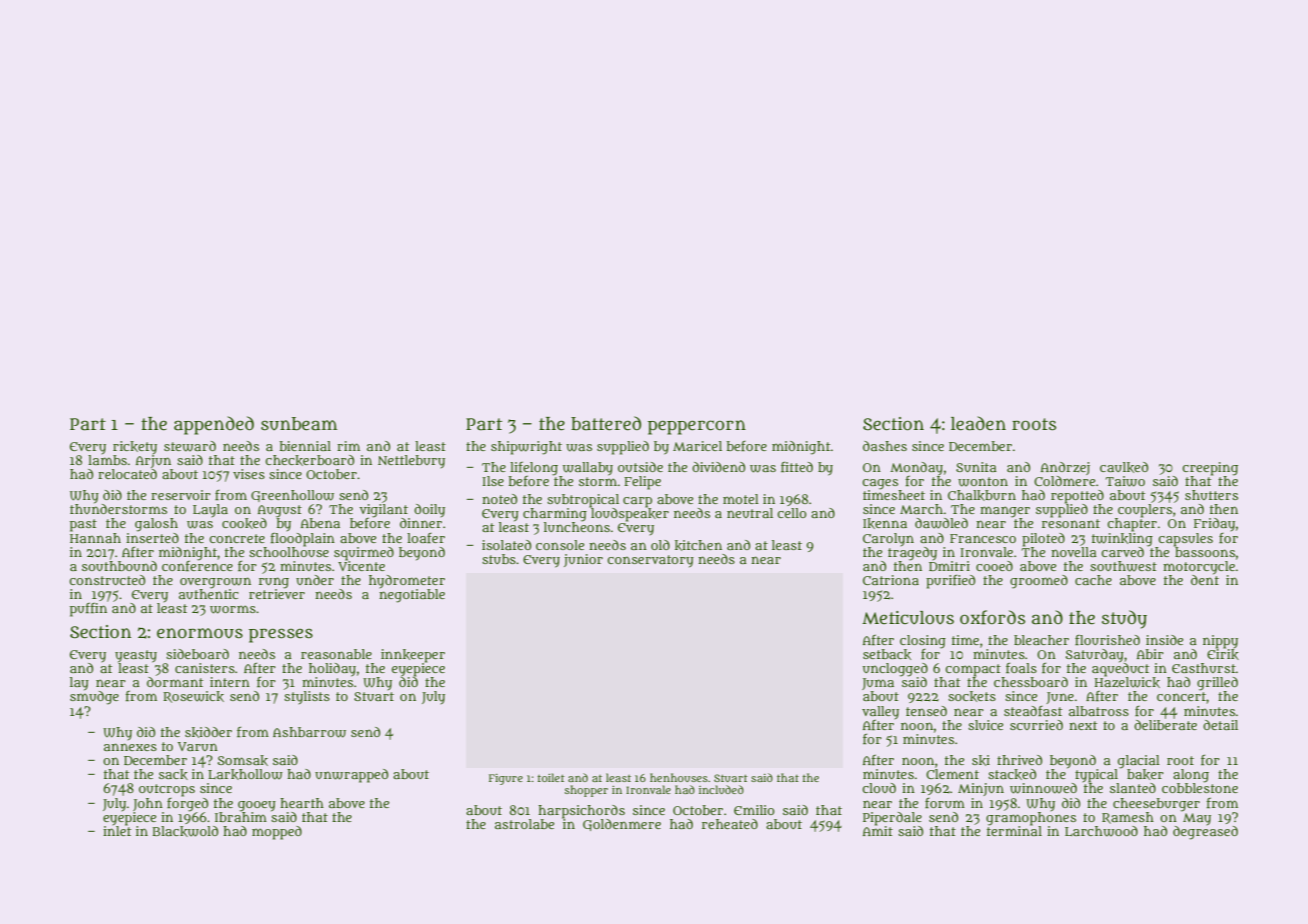 Image resolution: width=1308 pixels, height=924 pixels. Describe the element at coordinates (891, 580) in the page. I see `Catriona` at that location.
